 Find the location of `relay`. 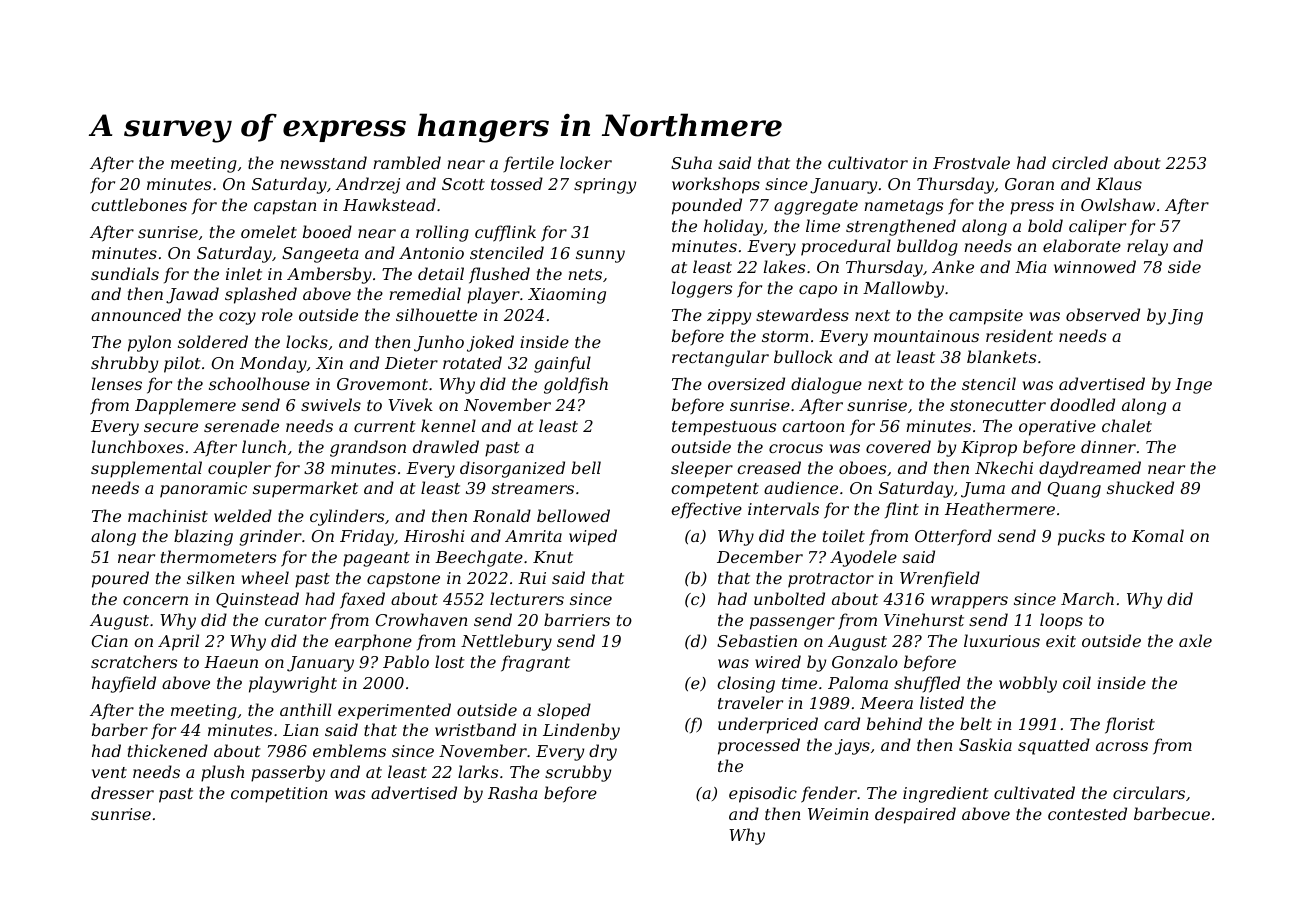

relay is located at coordinates (1147, 247).
